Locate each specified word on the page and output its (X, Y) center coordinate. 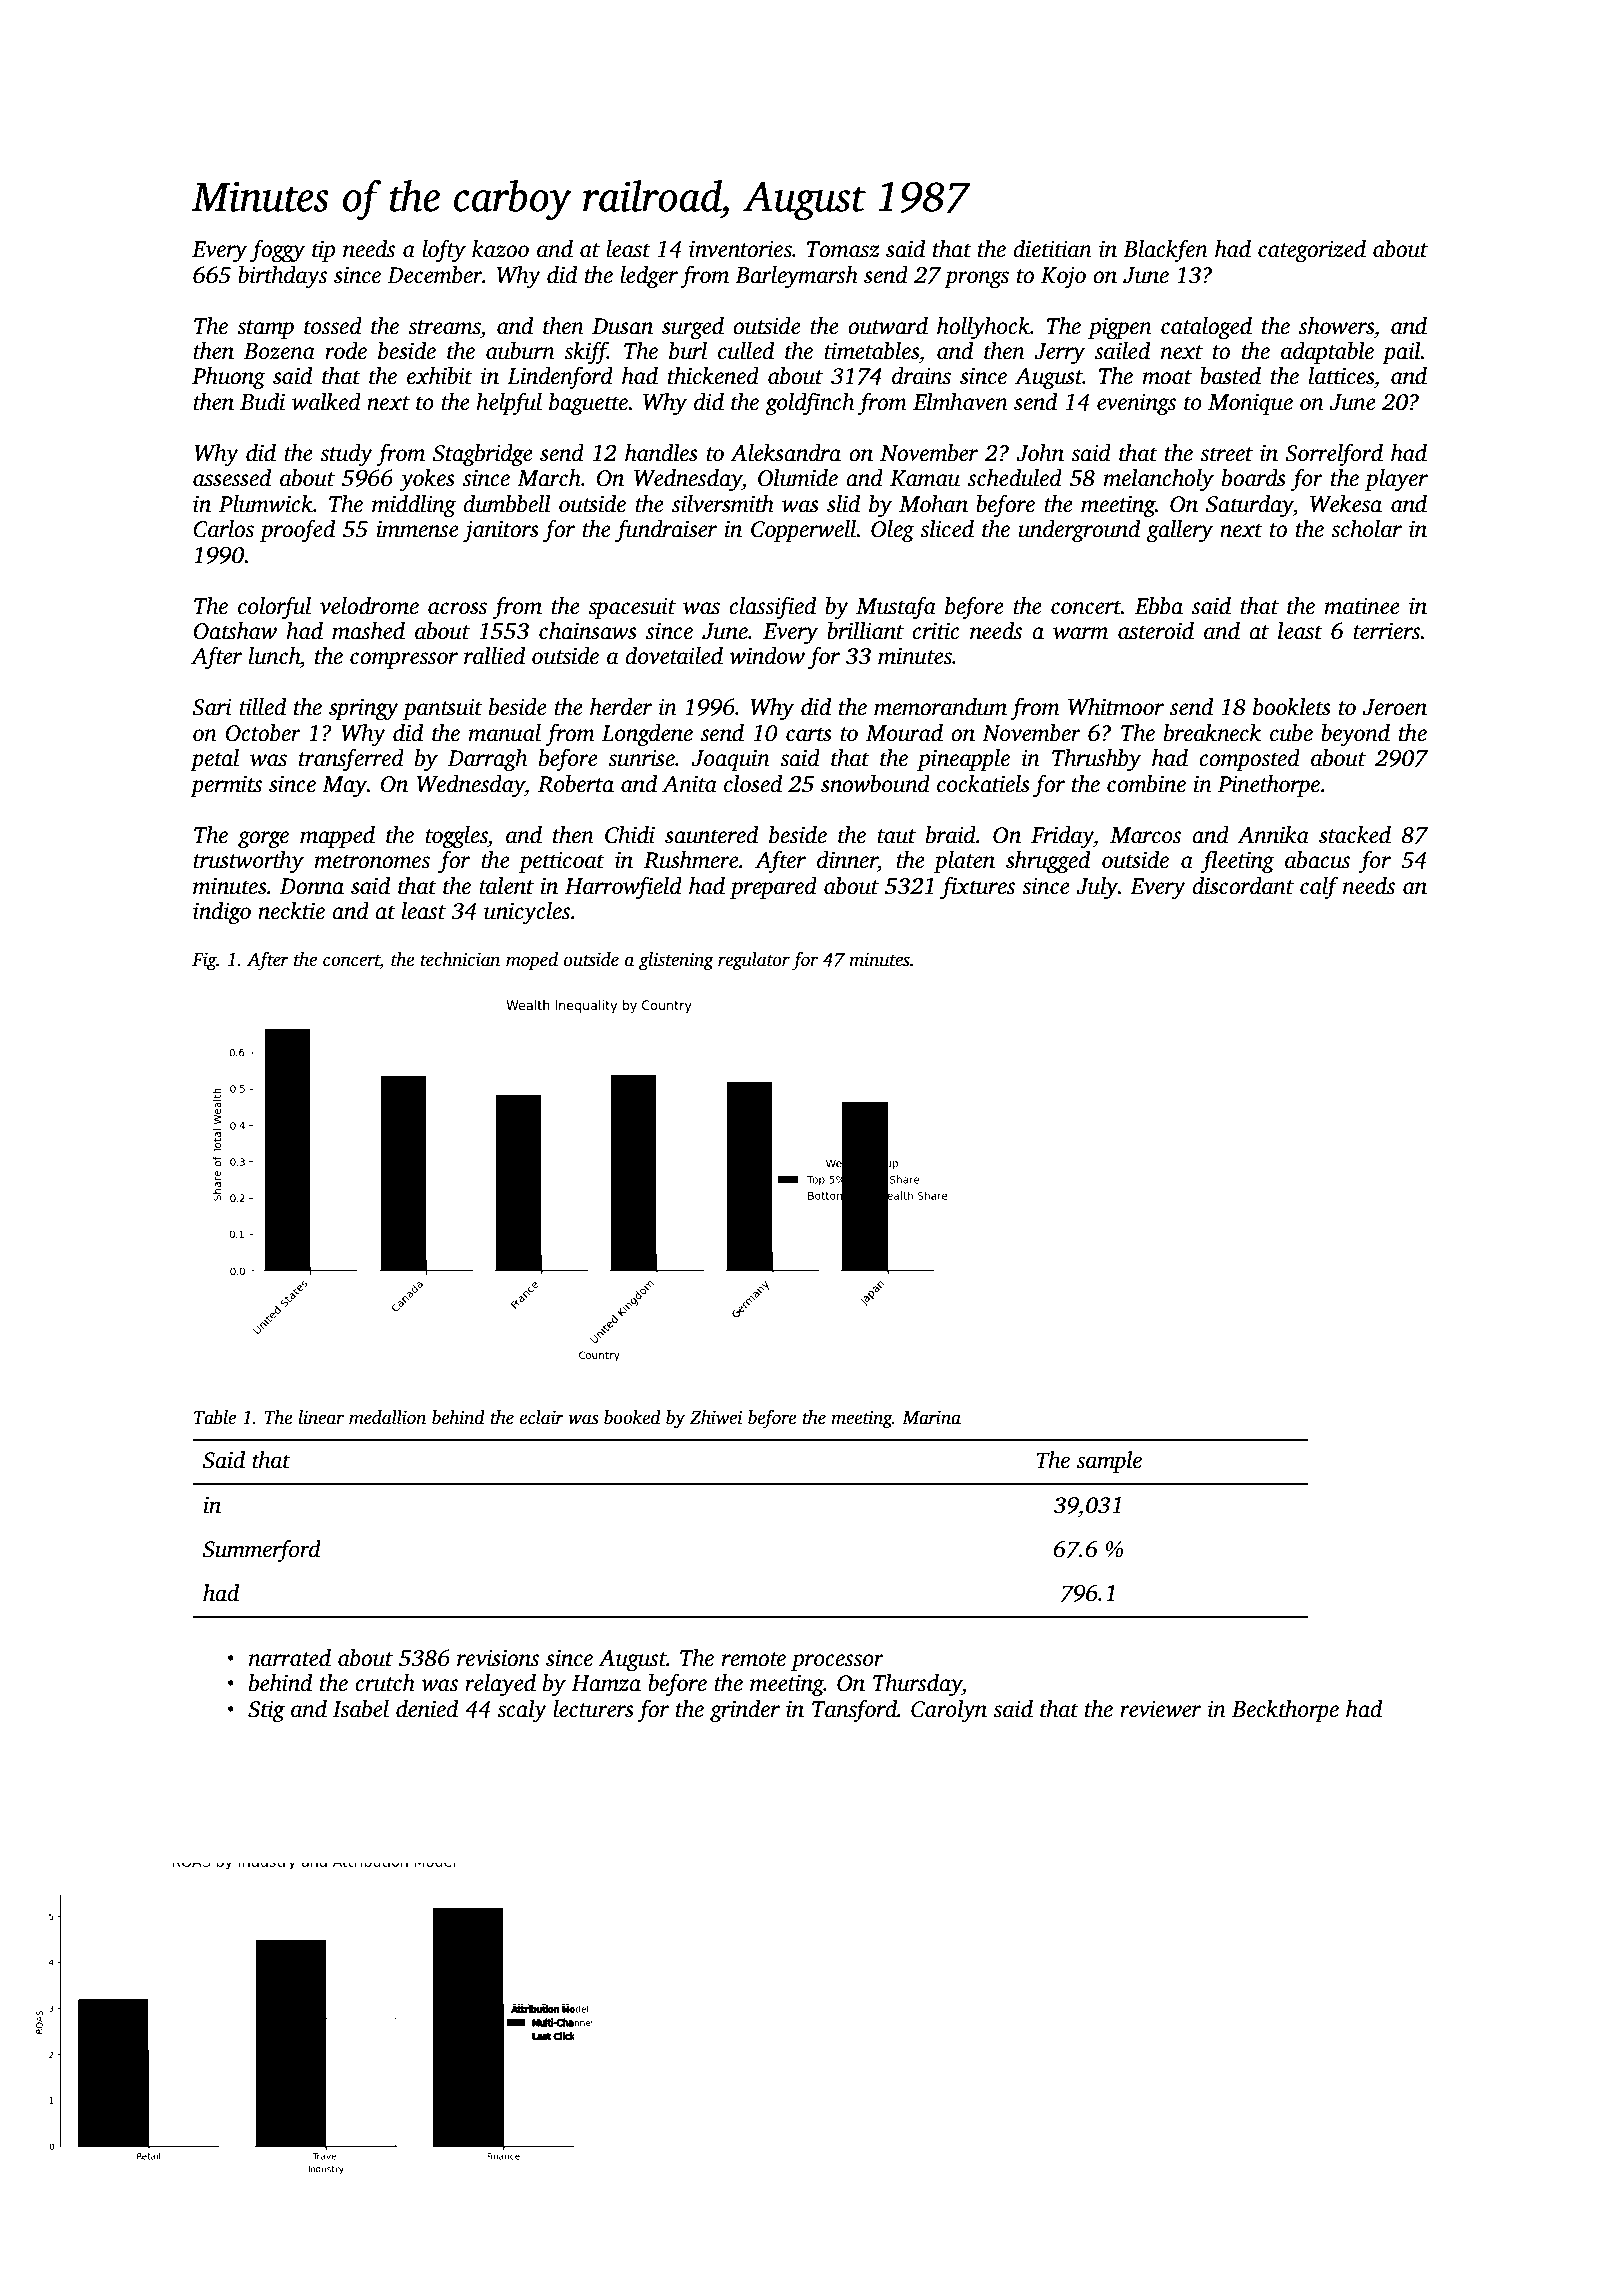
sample (1109, 1462)
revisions (498, 1658)
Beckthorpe (1285, 1711)
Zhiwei (716, 1417)
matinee (1362, 606)
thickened (713, 376)
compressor (404, 660)
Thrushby (1096, 760)
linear (321, 1417)
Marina (931, 1417)
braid (951, 835)
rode (346, 351)
